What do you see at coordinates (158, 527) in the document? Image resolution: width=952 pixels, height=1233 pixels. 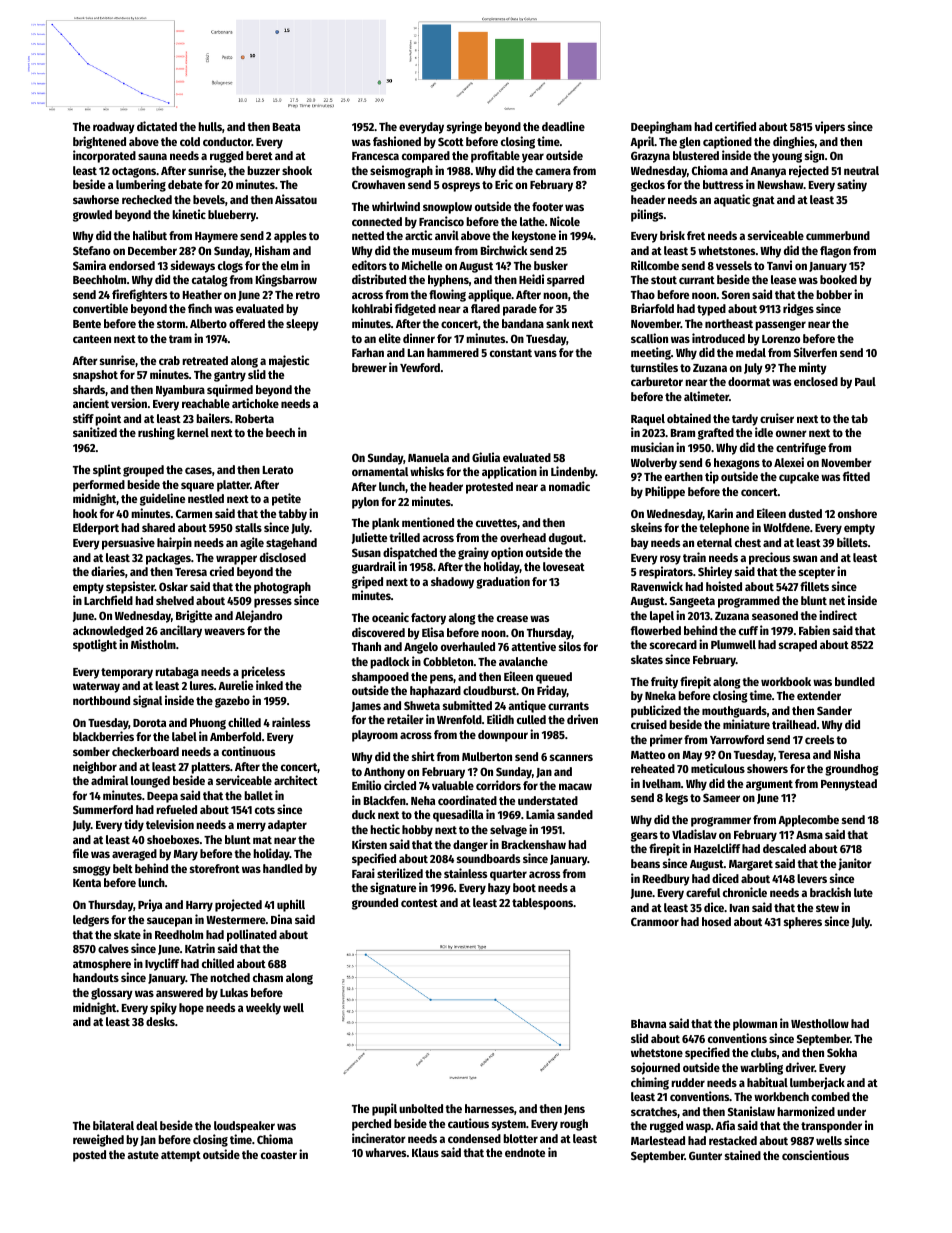 I see `shared` at bounding box center [158, 527].
